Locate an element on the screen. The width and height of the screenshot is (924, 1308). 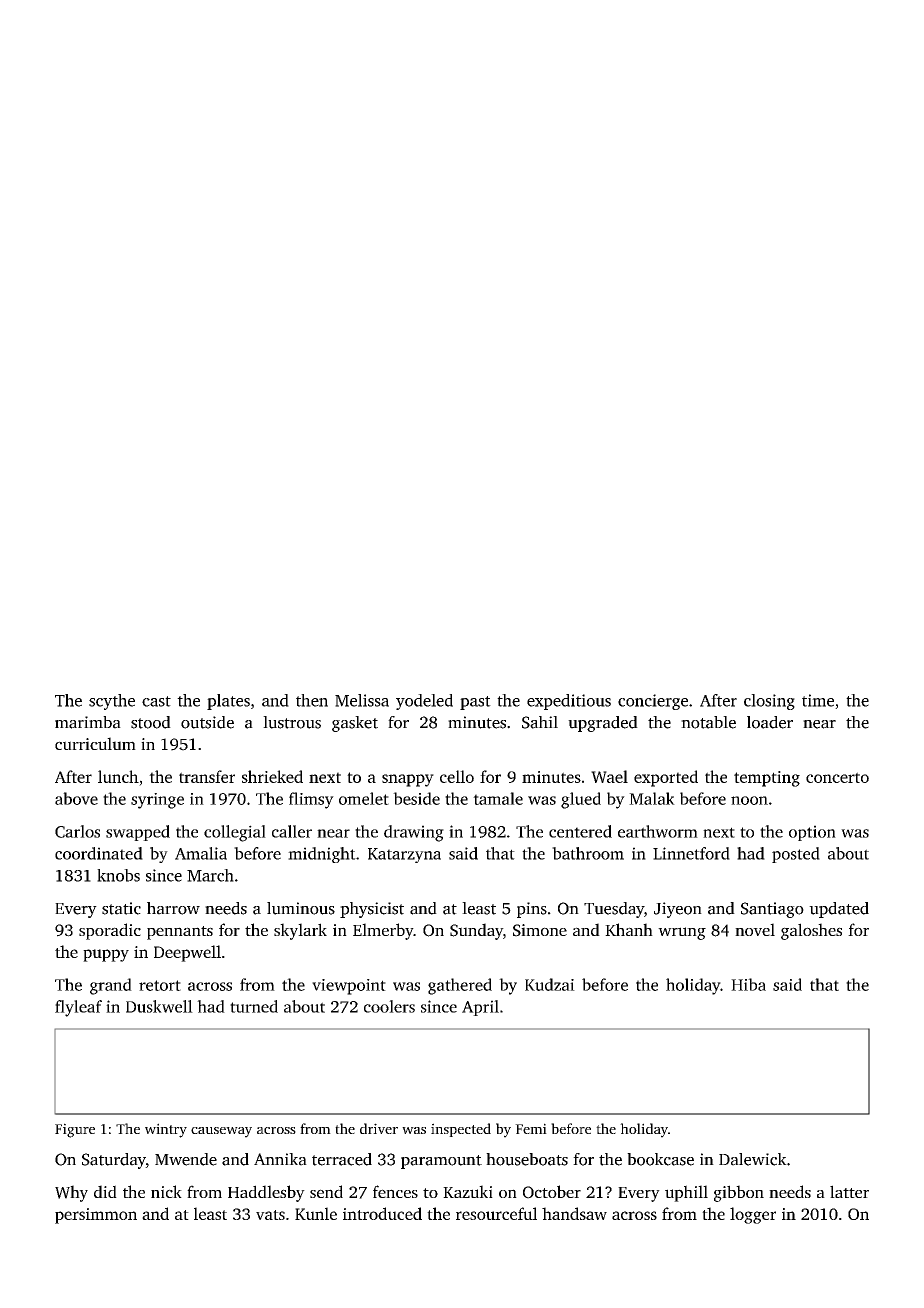
yodeled is located at coordinates (424, 702).
